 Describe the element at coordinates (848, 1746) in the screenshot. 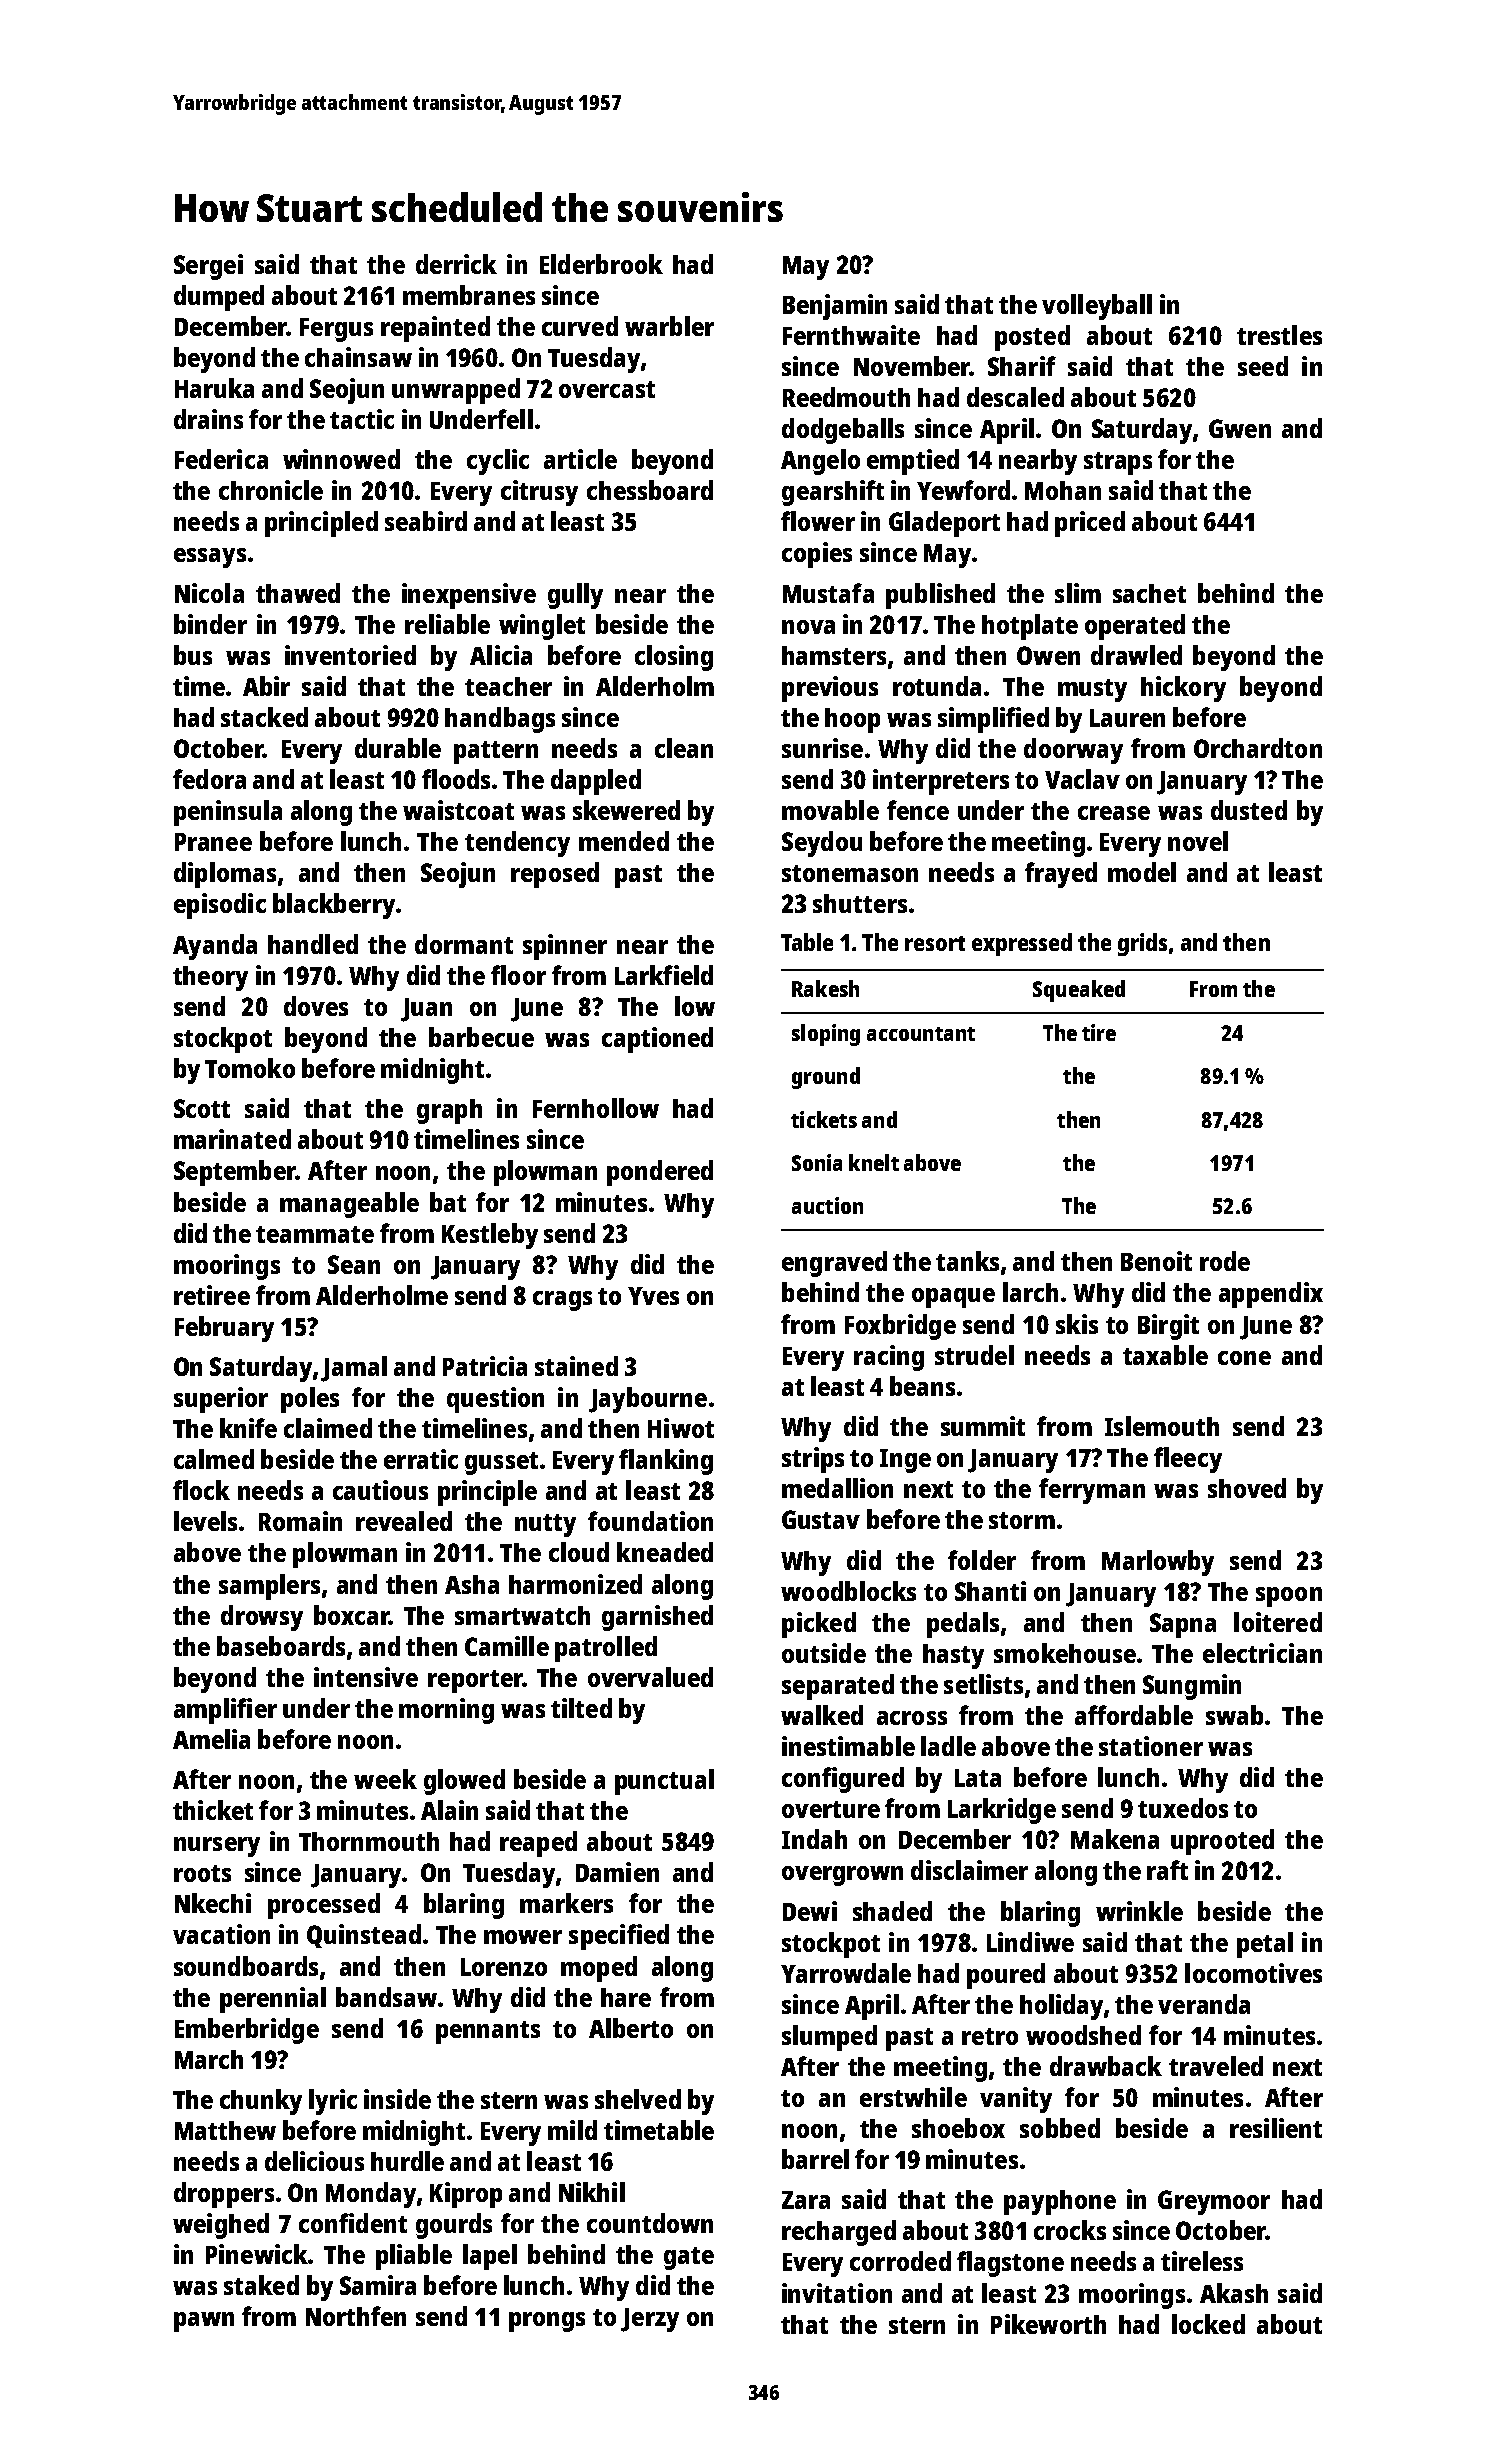

I see `inestimable` at that location.
